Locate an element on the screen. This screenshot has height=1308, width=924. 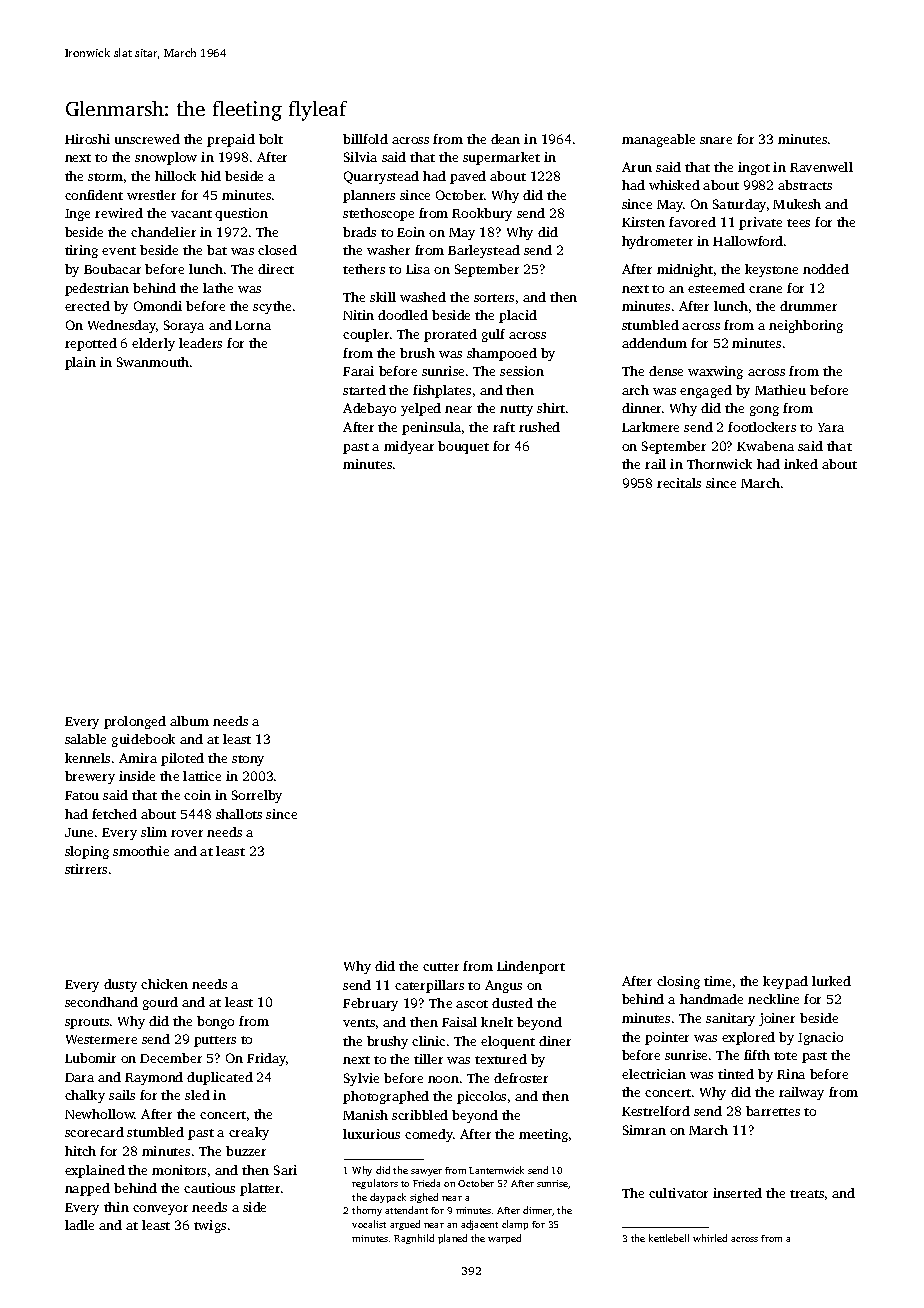
snare is located at coordinates (716, 140).
